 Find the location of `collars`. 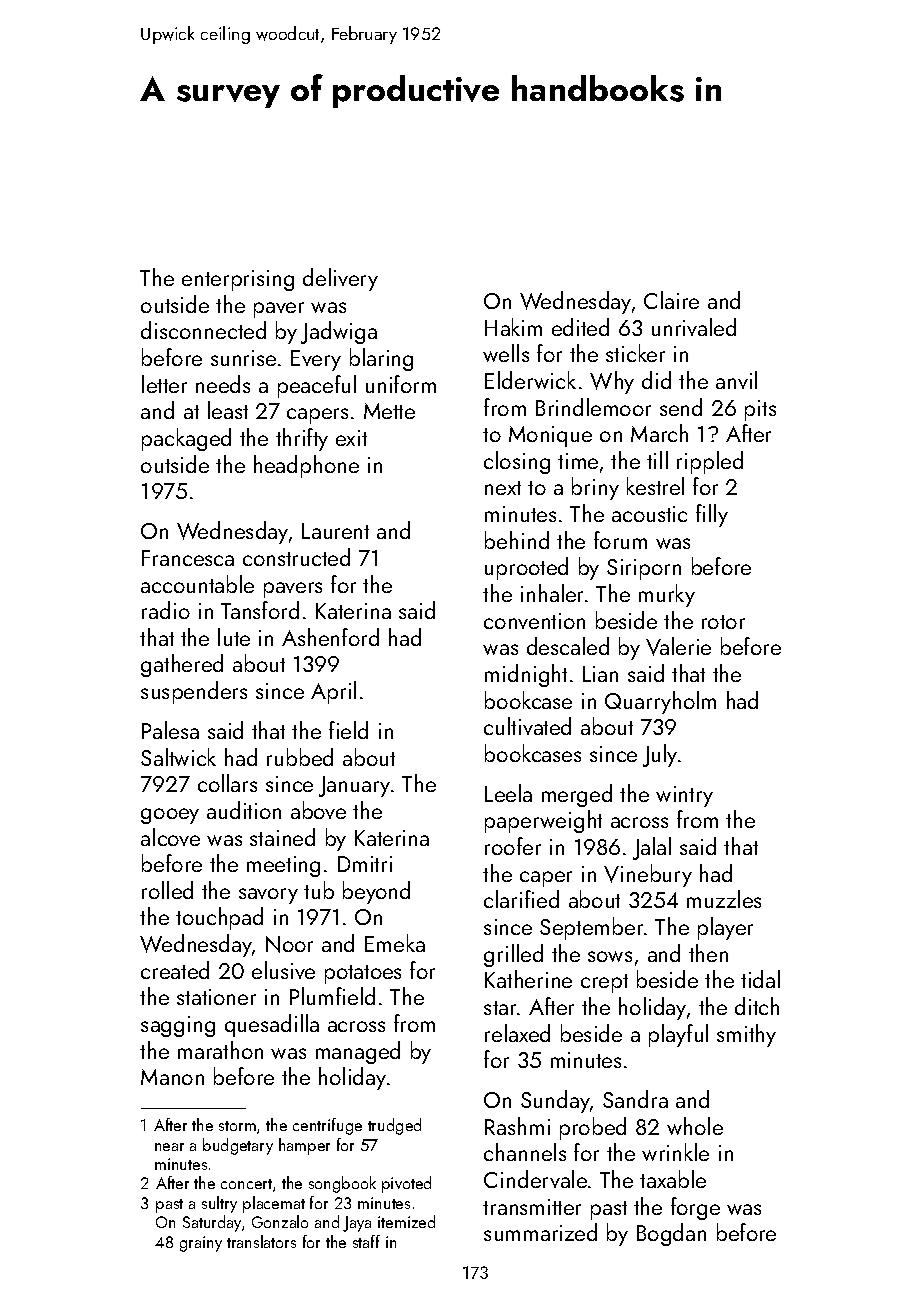

collars is located at coordinates (227, 783).
